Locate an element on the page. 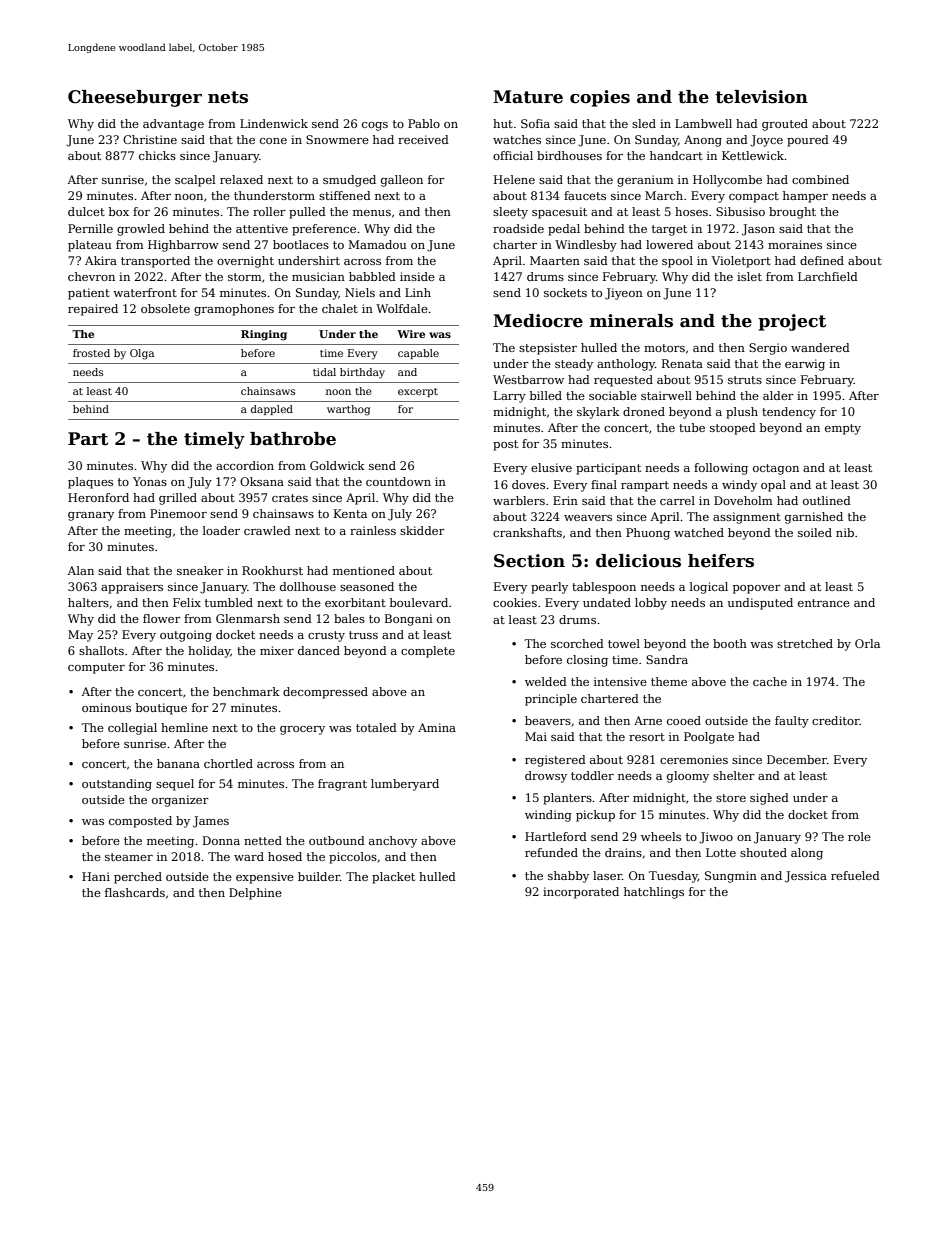 This page has height=1233, width=952. lumberyard is located at coordinates (405, 785).
